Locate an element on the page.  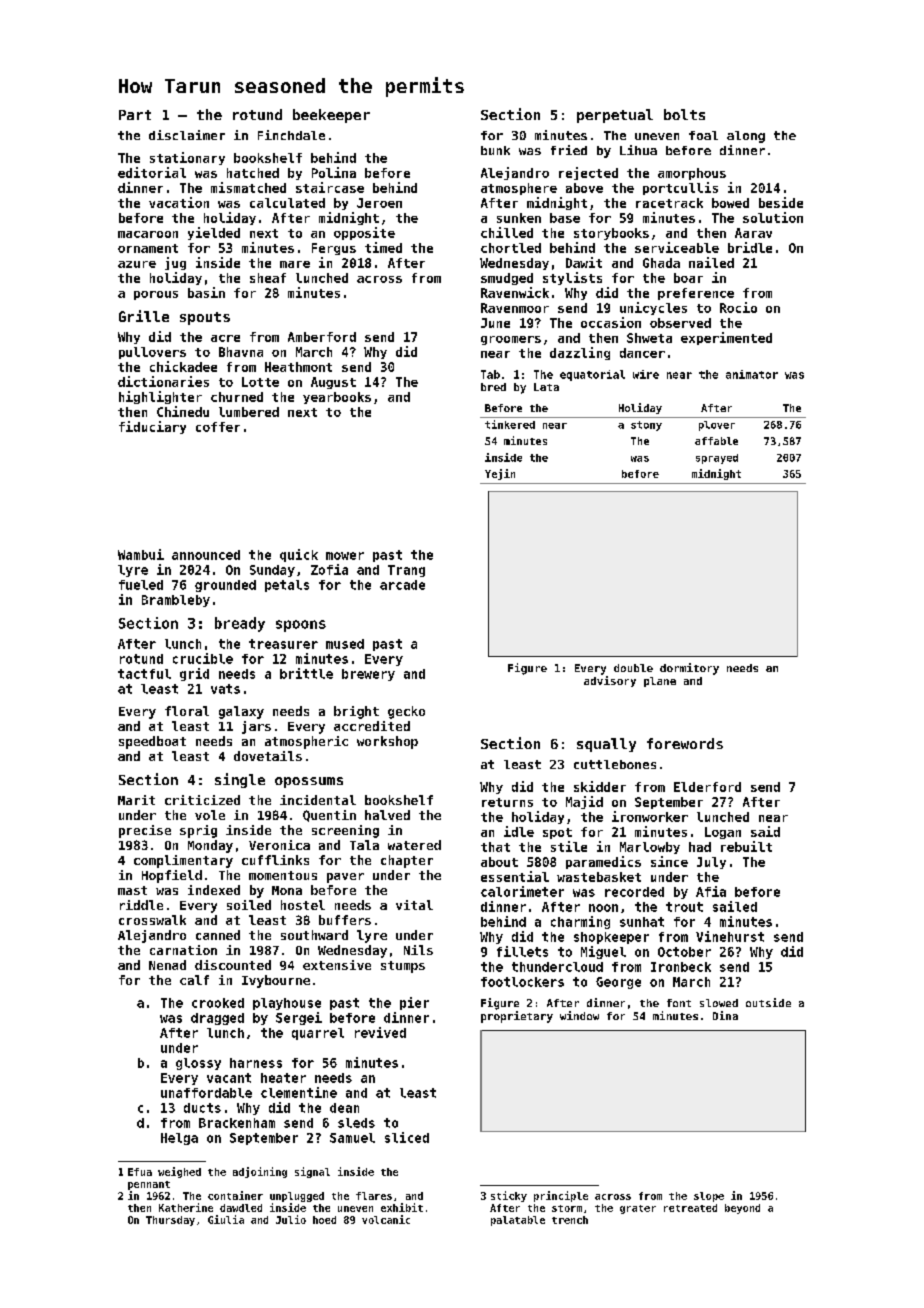
animator is located at coordinates (752, 374).
